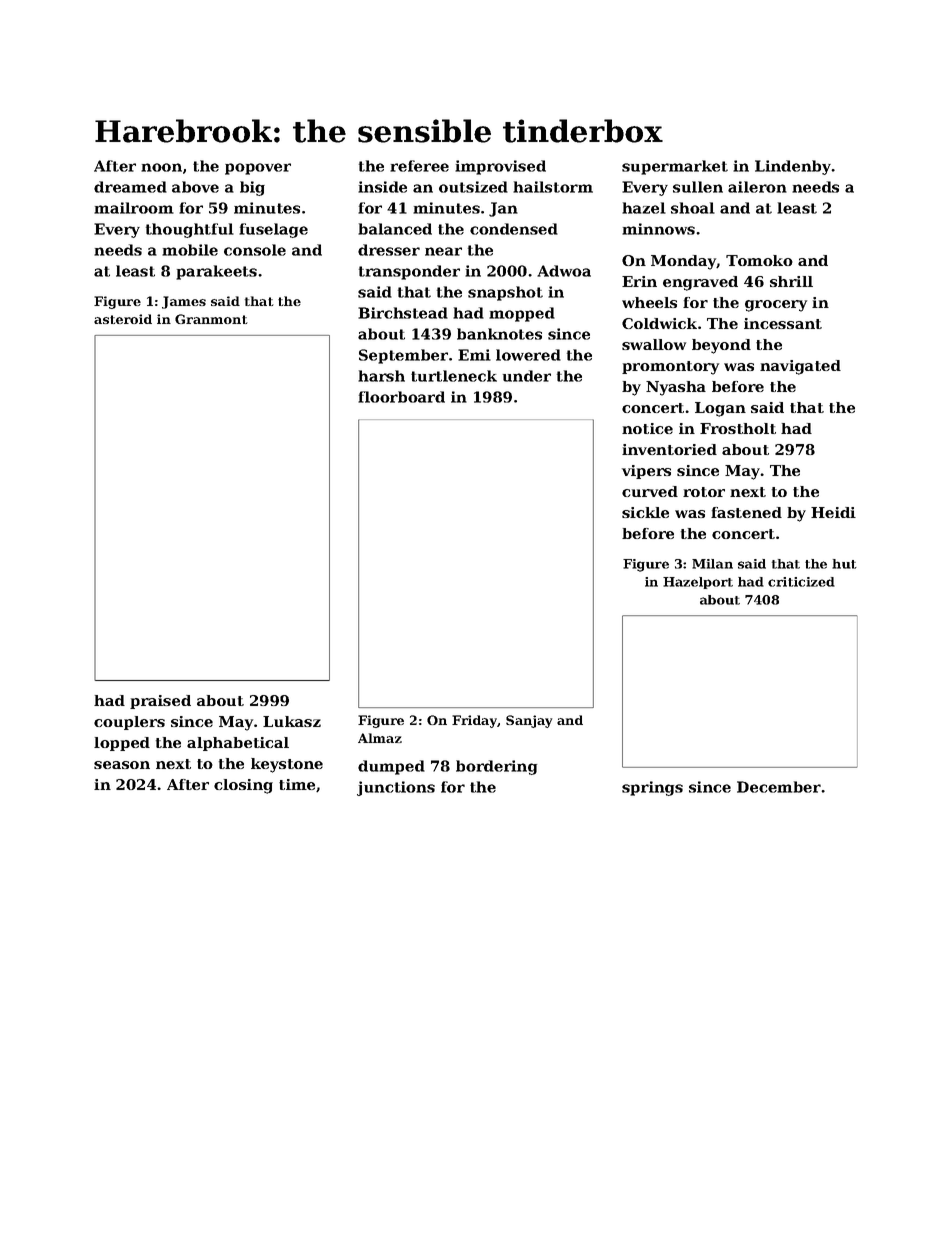  Describe the element at coordinates (134, 208) in the document. I see `mailroom` at that location.
